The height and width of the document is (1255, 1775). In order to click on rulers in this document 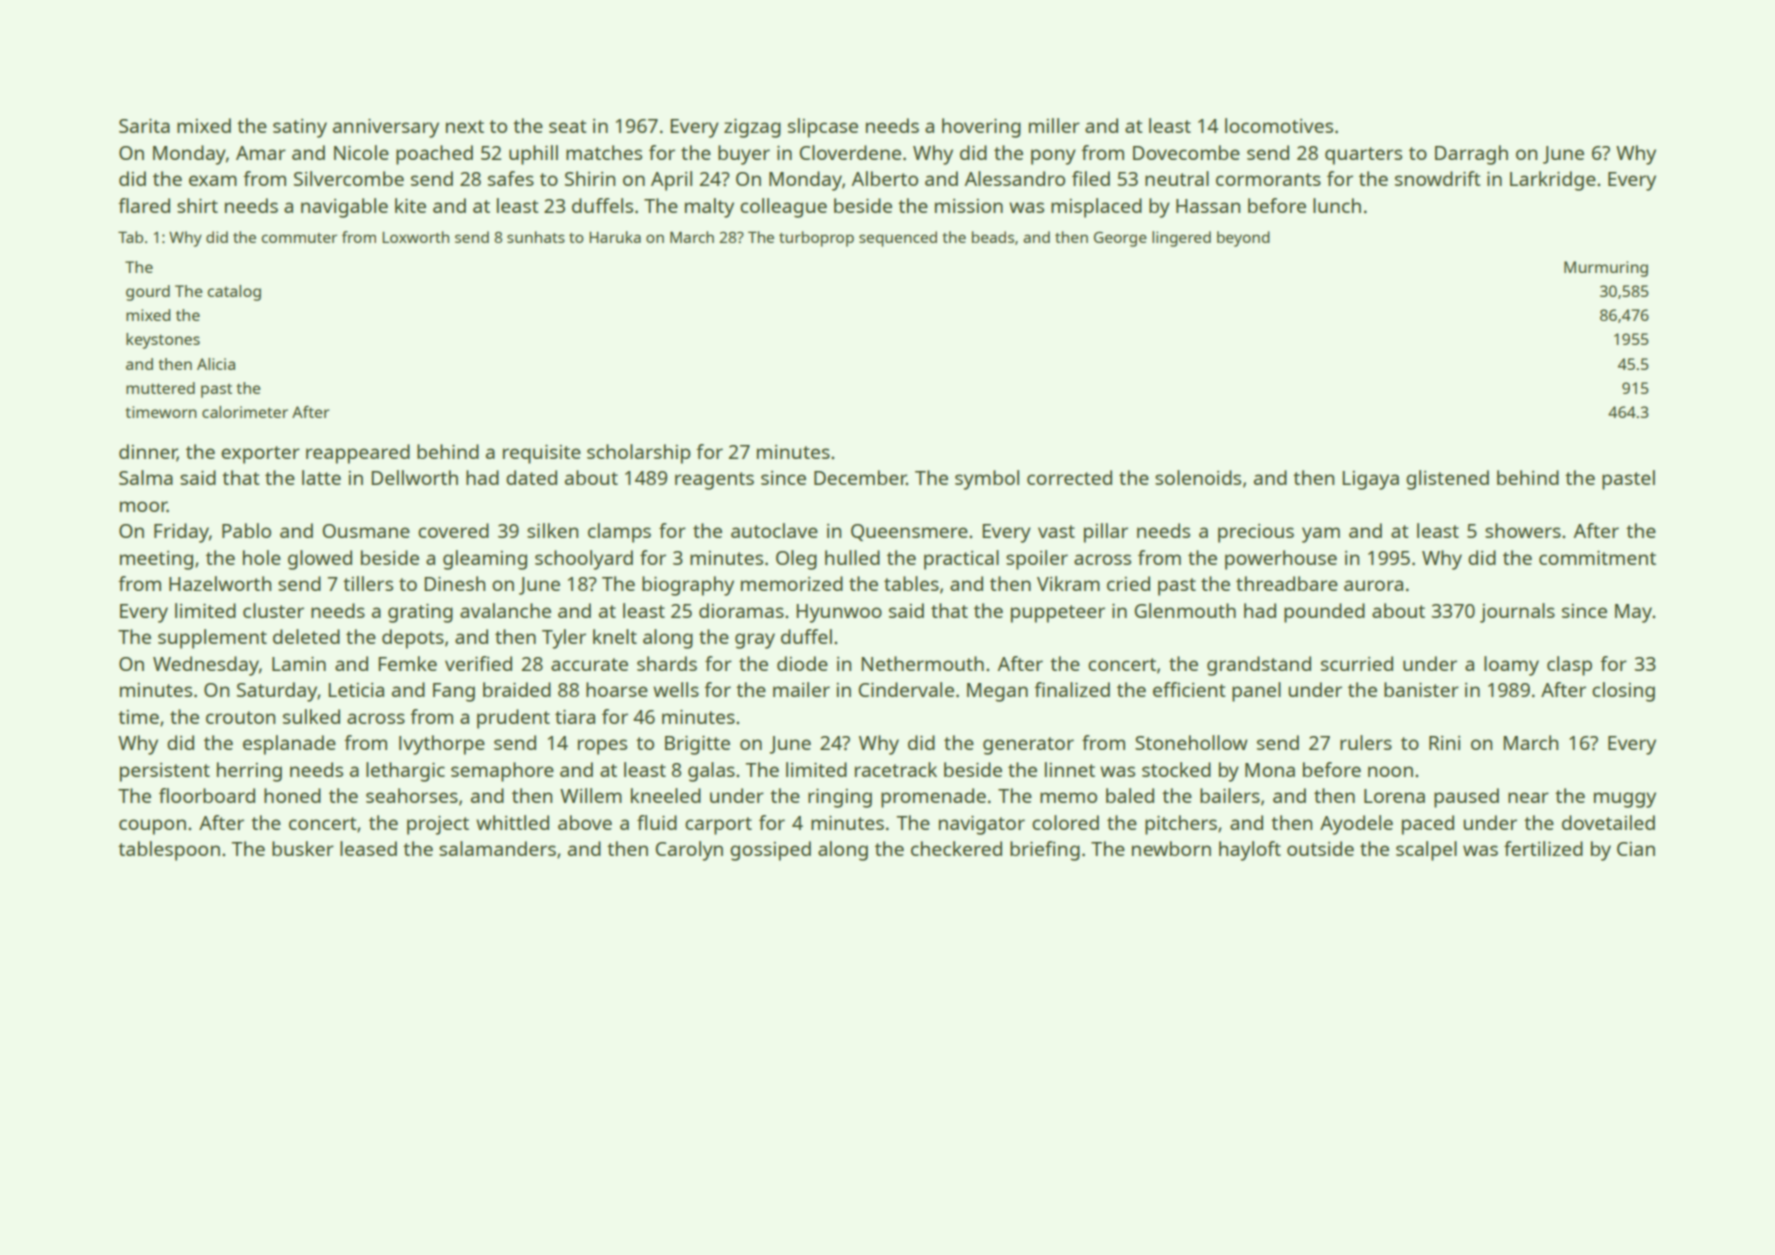, I will do `click(1366, 742)`.
